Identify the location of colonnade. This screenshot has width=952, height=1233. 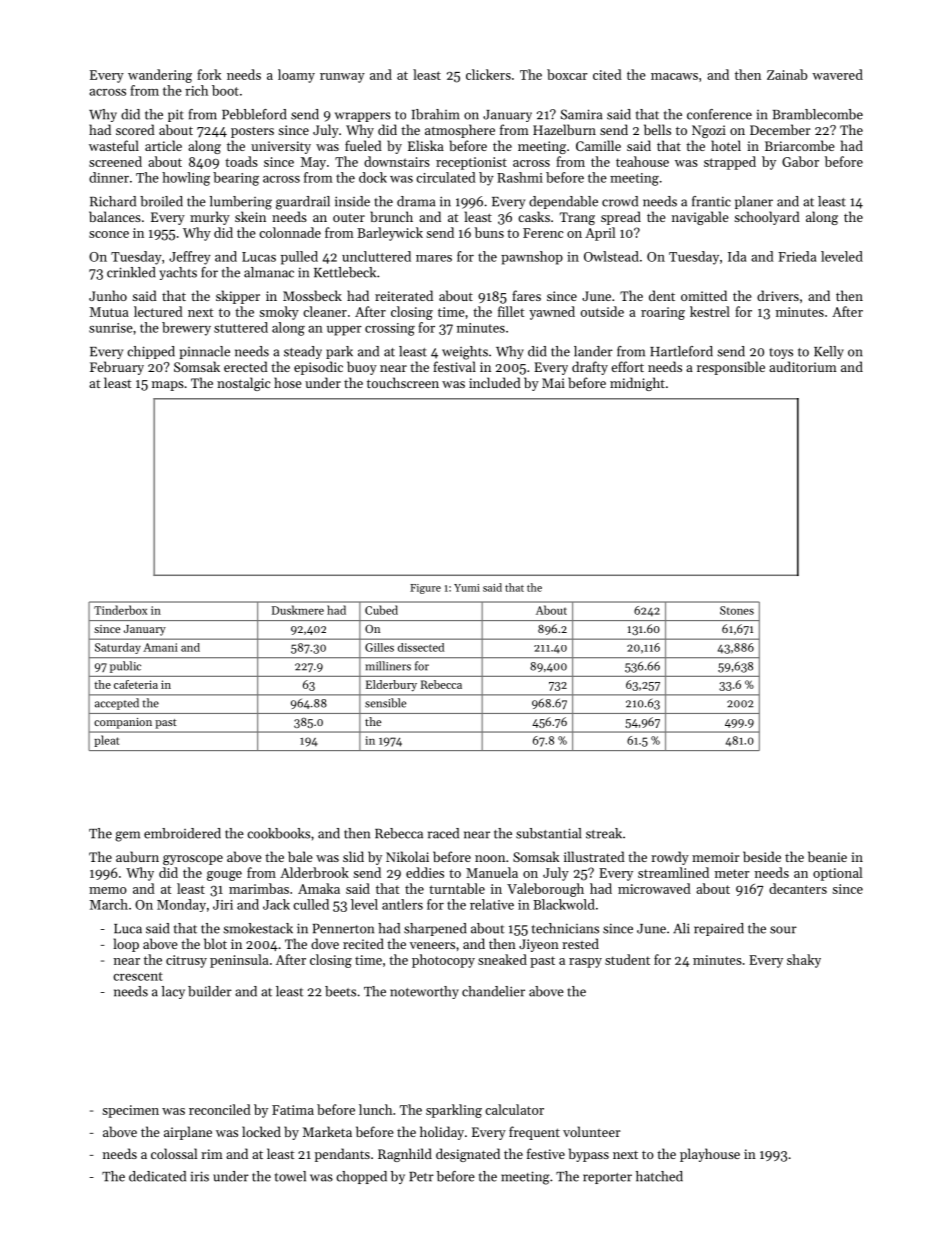
(290, 232).
